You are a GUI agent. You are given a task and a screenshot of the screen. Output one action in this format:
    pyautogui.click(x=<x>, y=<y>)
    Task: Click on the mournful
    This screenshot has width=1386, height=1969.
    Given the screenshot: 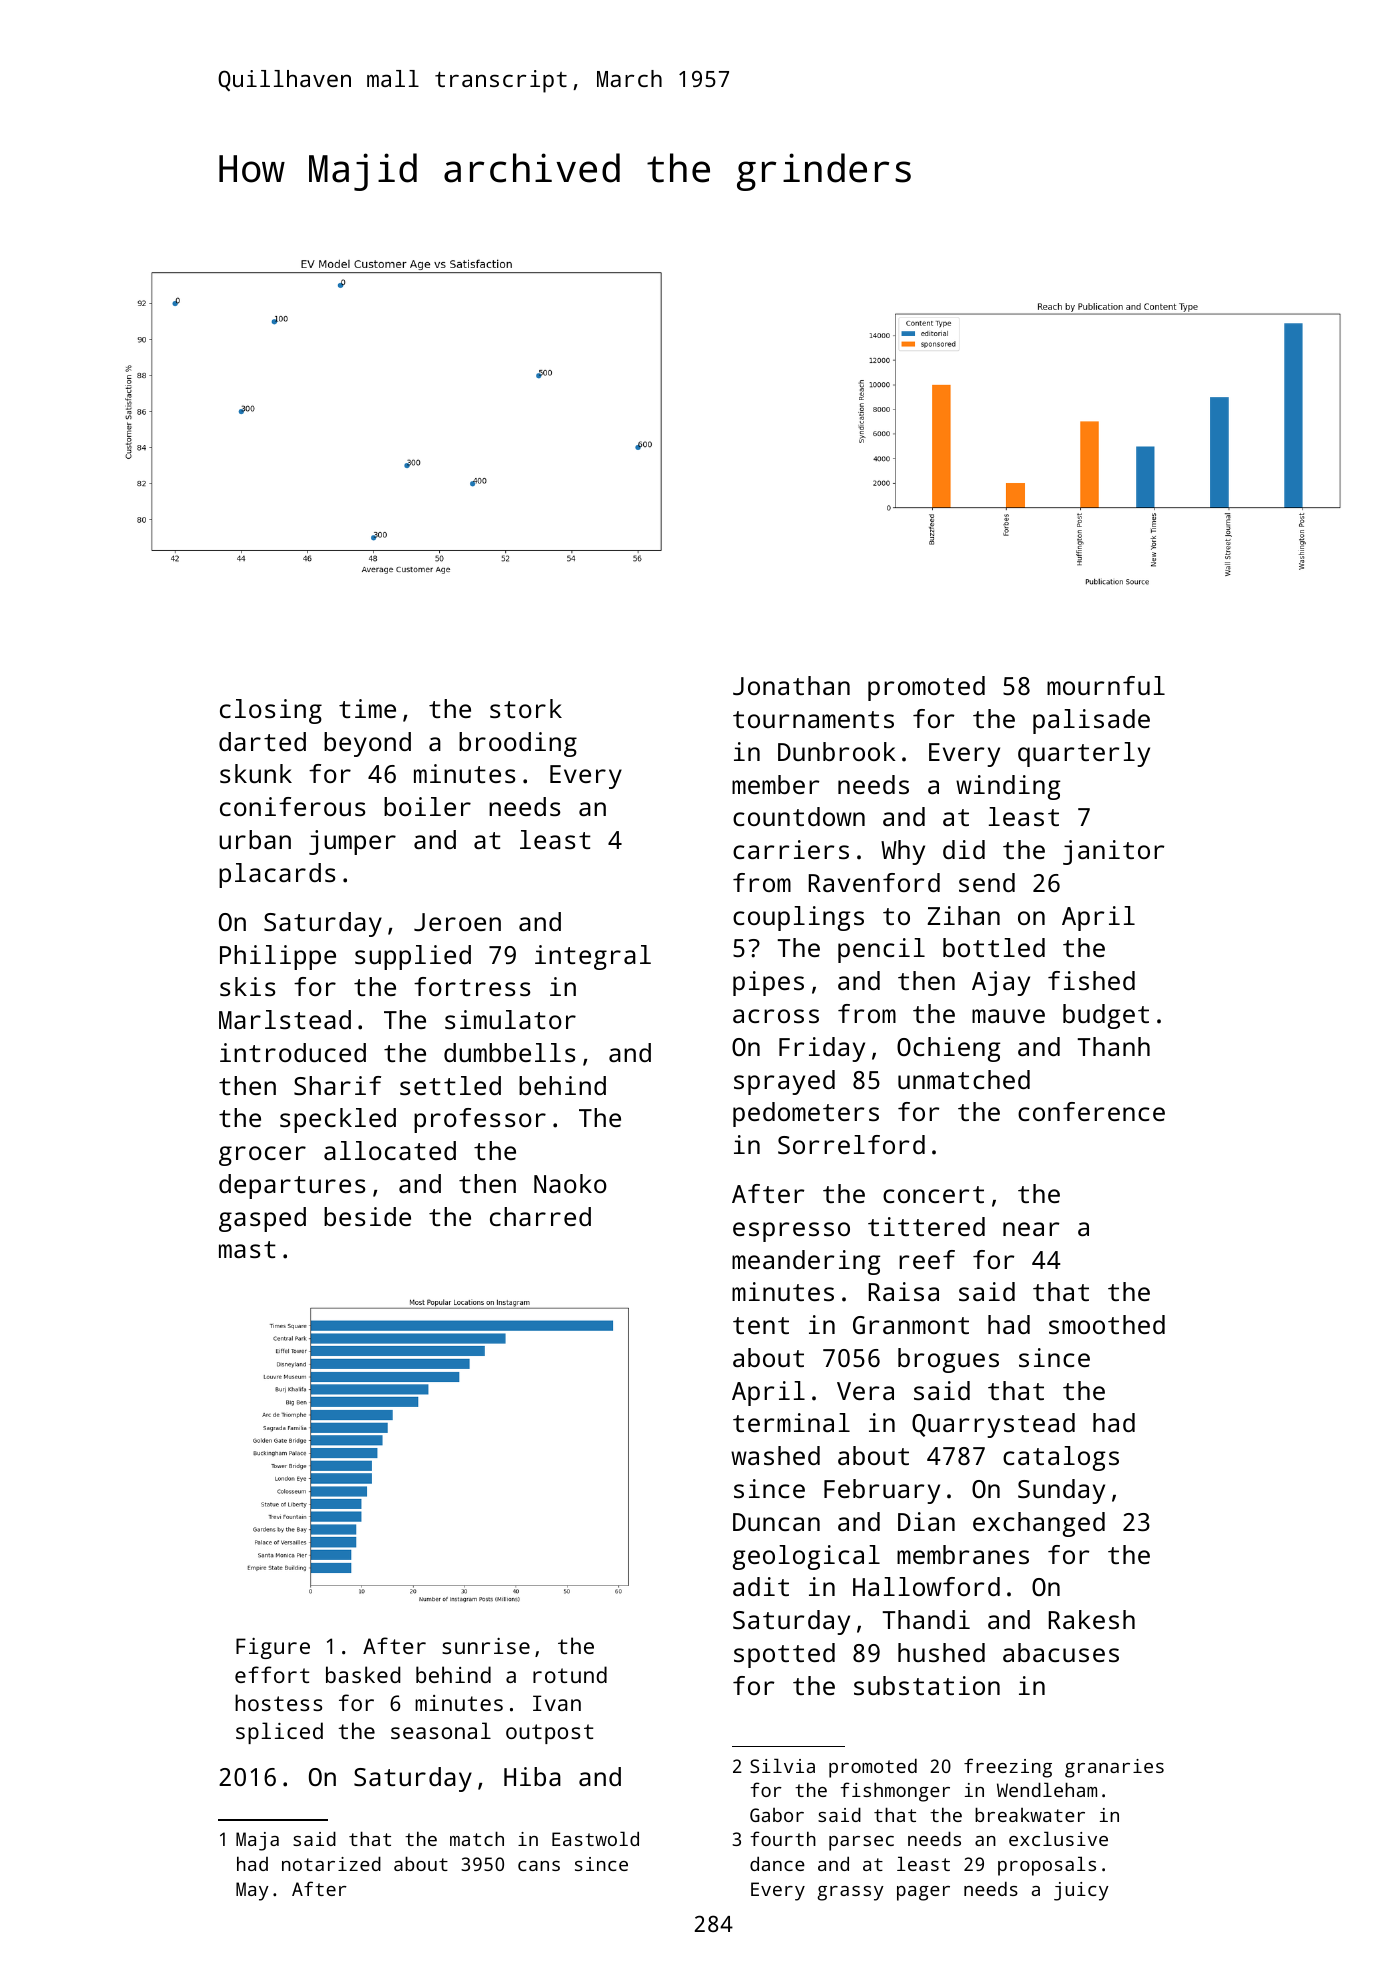 What is the action you would take?
    pyautogui.click(x=1106, y=685)
